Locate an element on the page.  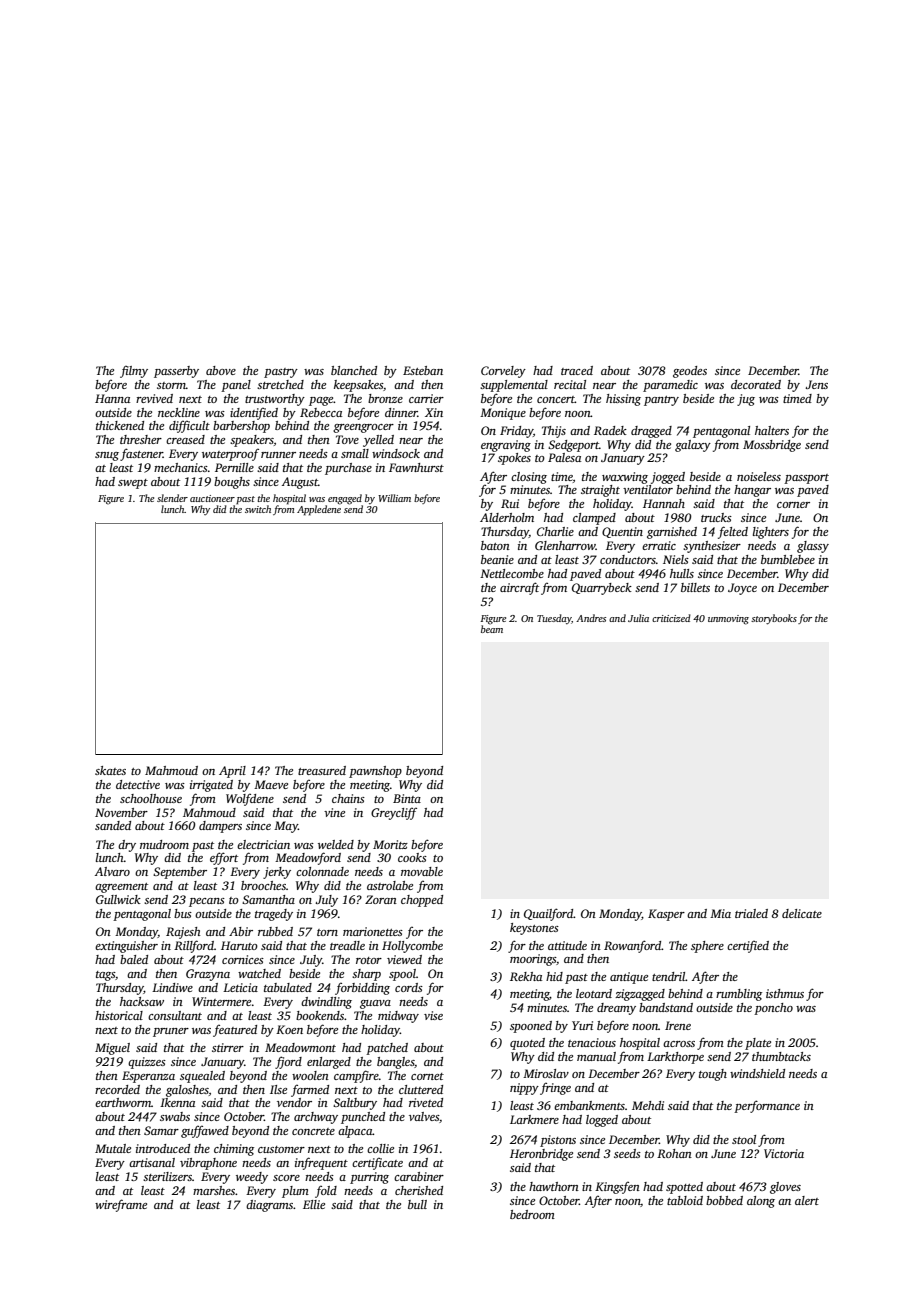
criticized is located at coordinates (671, 618).
